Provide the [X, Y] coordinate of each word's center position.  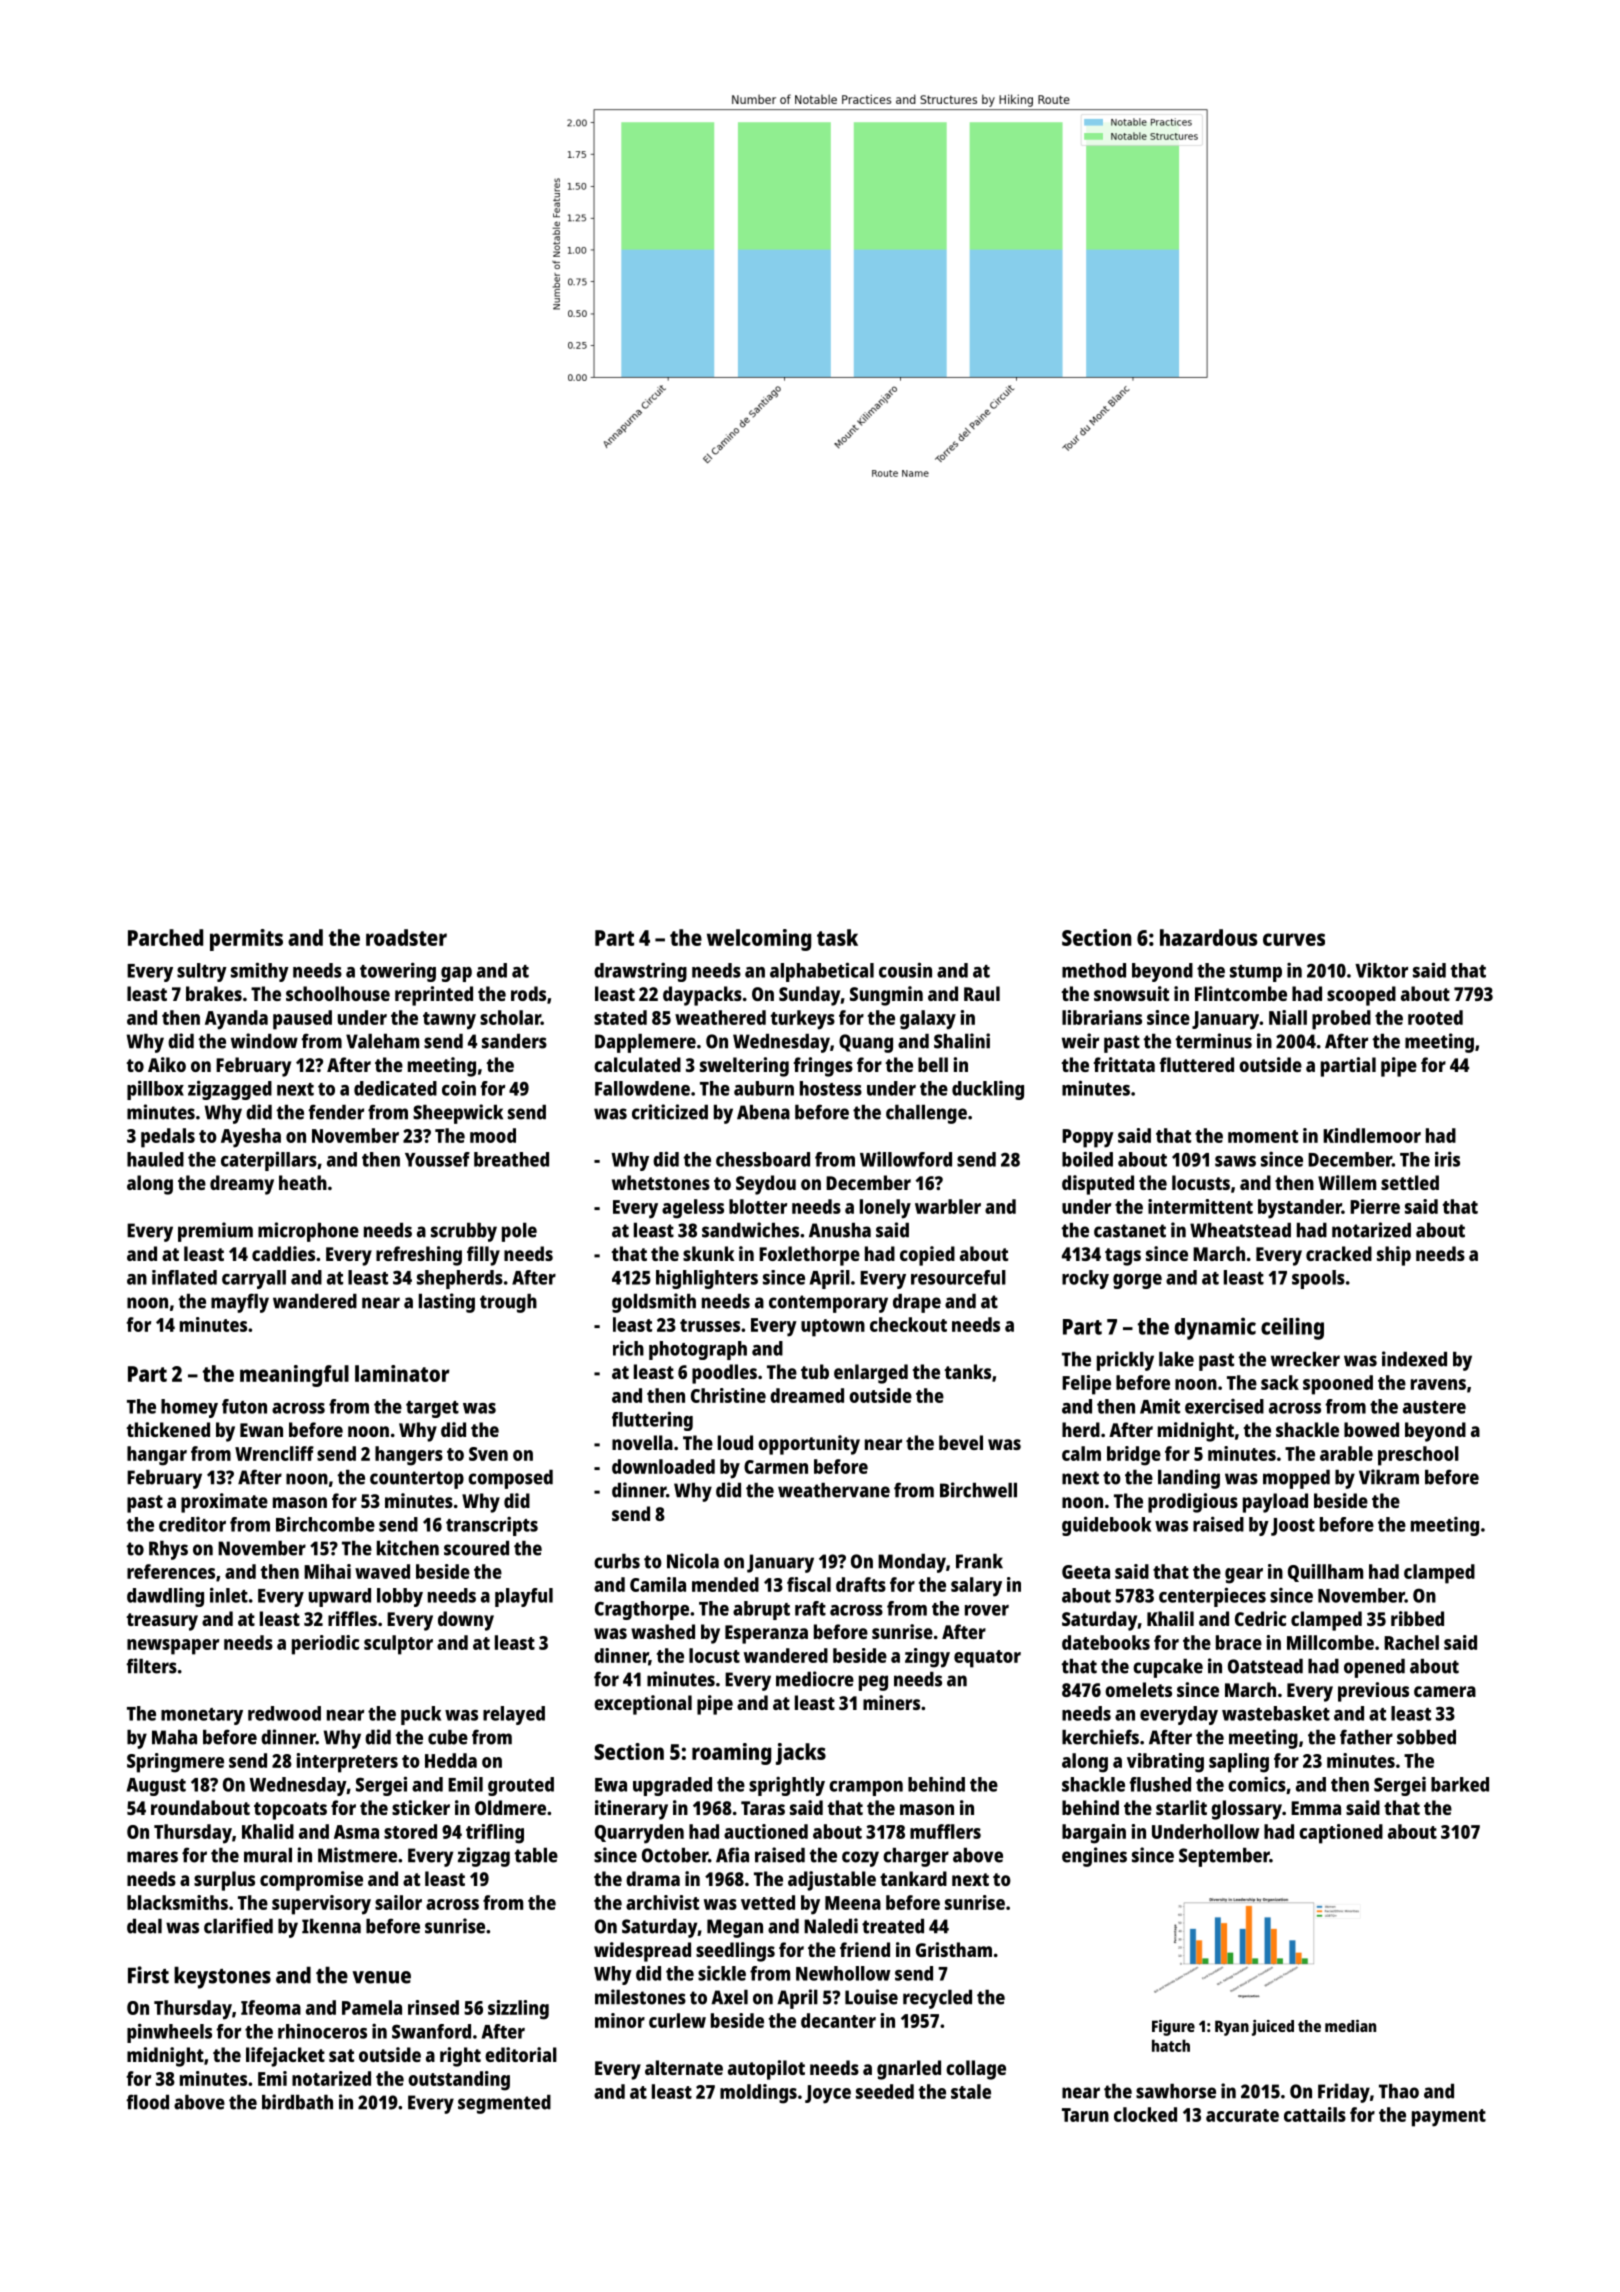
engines [1094, 1857]
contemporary [828, 1304]
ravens [1438, 1384]
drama [653, 1878]
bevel [961, 1442]
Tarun [1085, 2115]
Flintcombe [1241, 993]
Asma [356, 1832]
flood [147, 2102]
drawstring [640, 972]
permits [246, 940]
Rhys [168, 1550]
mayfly [240, 1303]
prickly [1125, 1361]
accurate [1242, 2115]
